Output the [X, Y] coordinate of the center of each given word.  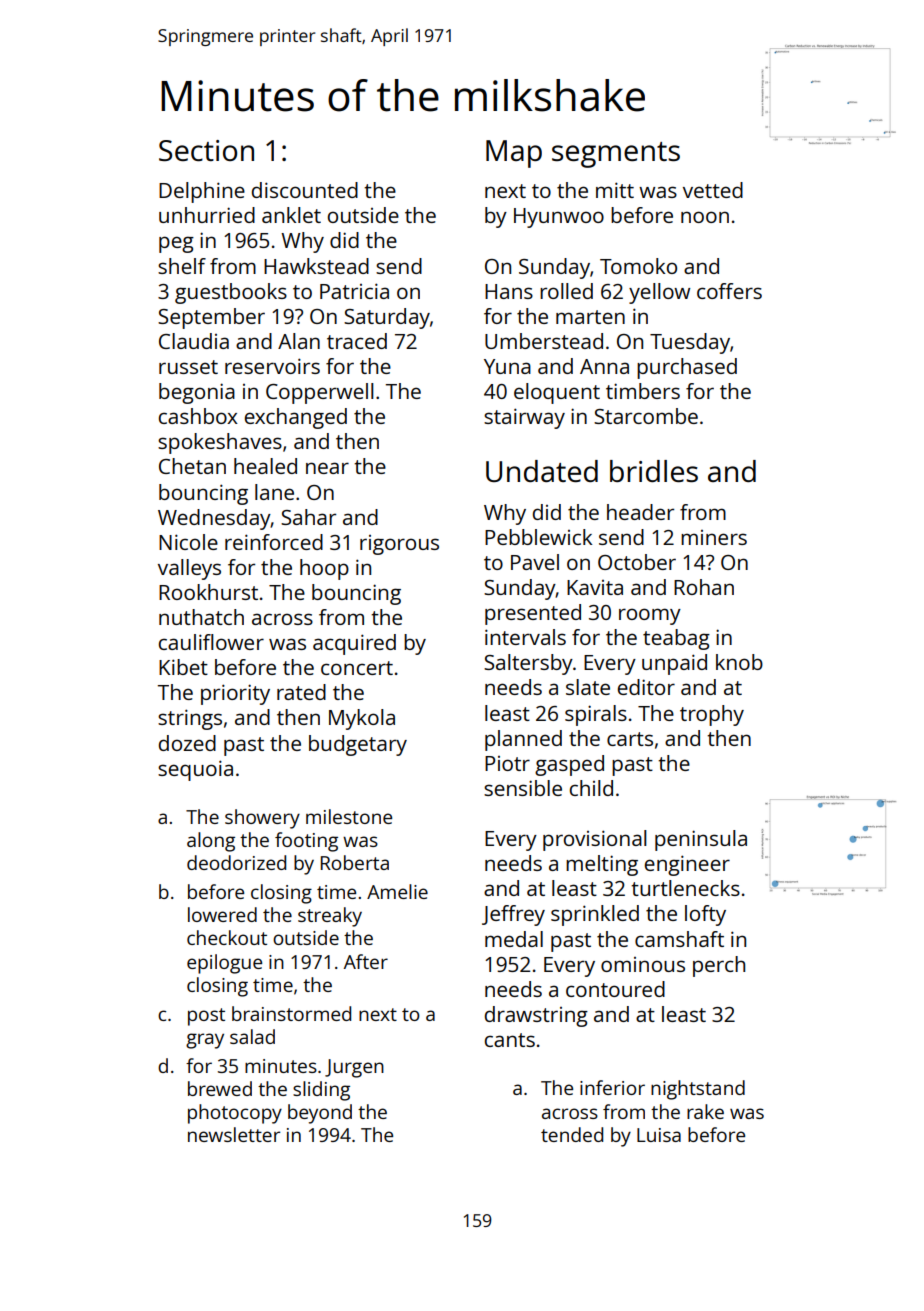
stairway [524, 418]
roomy [650, 616]
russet [188, 367]
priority [235, 694]
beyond [320, 1114]
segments [616, 155]
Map [514, 154]
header [640, 512]
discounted [305, 190]
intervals [525, 637]
